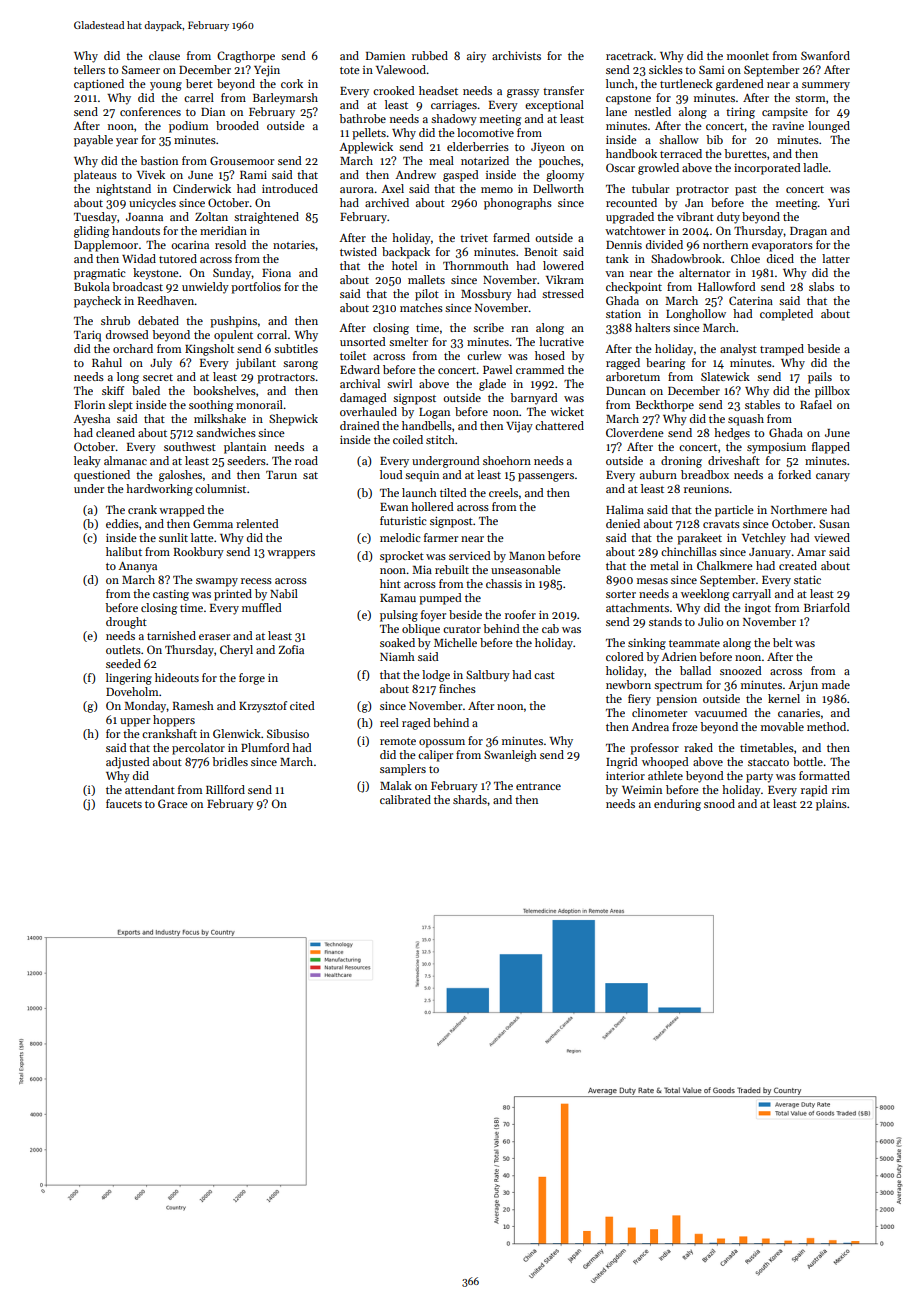 This image has height=1308, width=924. I want to click on Grace, so click(173, 803).
